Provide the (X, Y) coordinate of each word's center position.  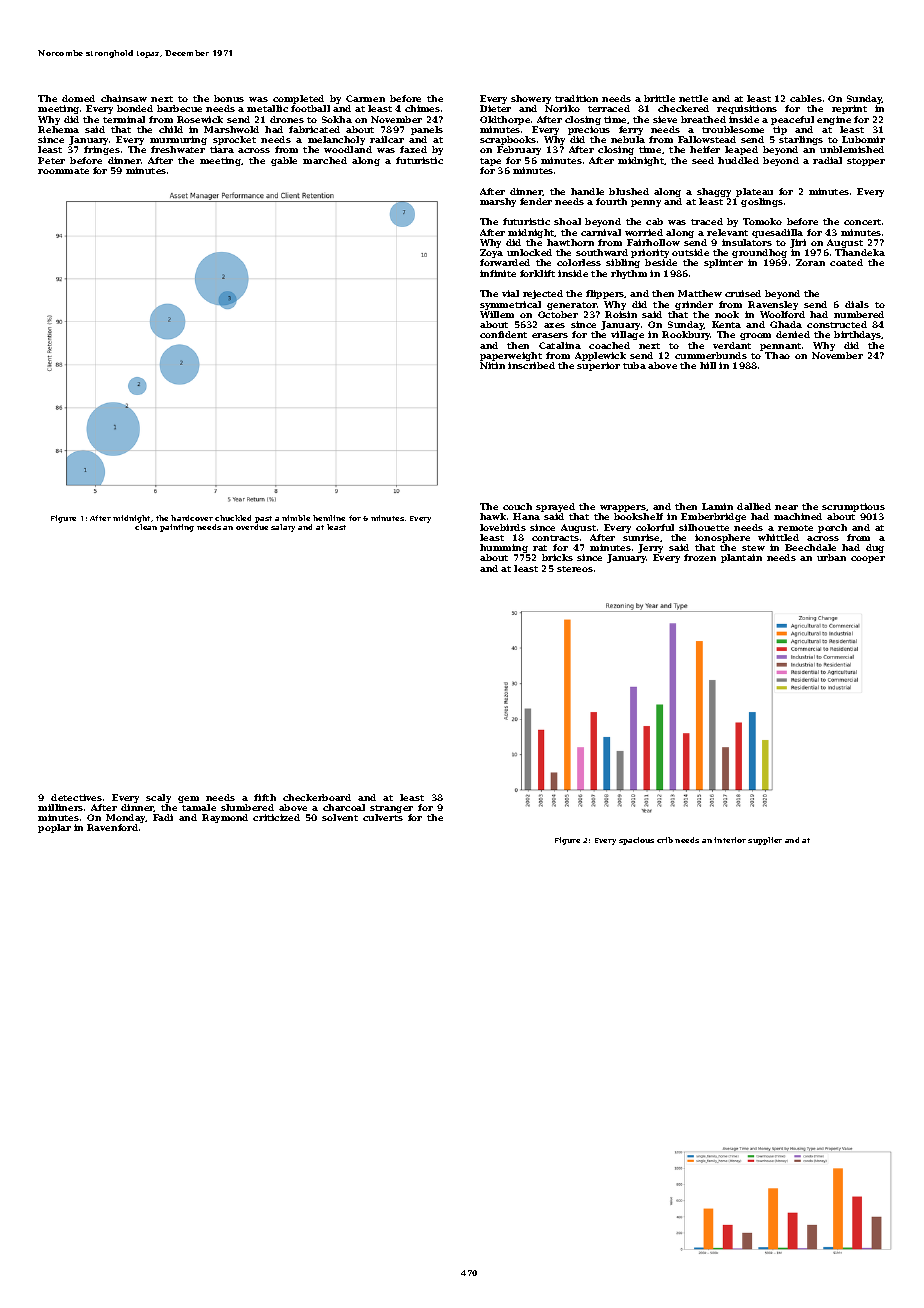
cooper (868, 559)
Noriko (562, 108)
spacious (636, 841)
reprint (849, 109)
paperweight (511, 356)
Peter (51, 160)
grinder (694, 305)
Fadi (163, 817)
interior (730, 840)
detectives (76, 797)
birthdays (858, 335)
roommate (63, 171)
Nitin (492, 365)
